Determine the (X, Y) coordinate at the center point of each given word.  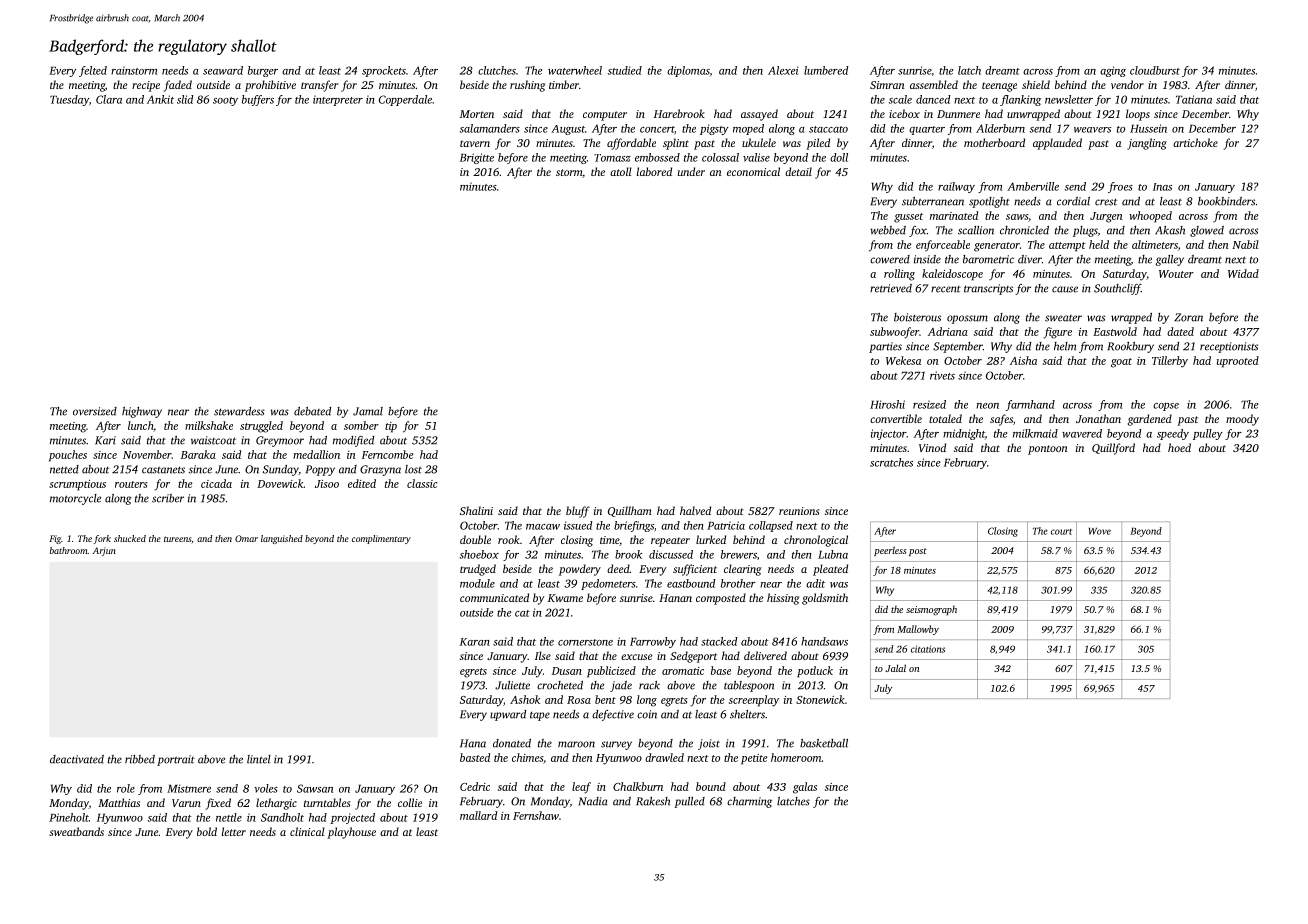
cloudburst (1155, 70)
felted (93, 71)
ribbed (140, 759)
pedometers (608, 584)
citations (928, 649)
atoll (621, 171)
